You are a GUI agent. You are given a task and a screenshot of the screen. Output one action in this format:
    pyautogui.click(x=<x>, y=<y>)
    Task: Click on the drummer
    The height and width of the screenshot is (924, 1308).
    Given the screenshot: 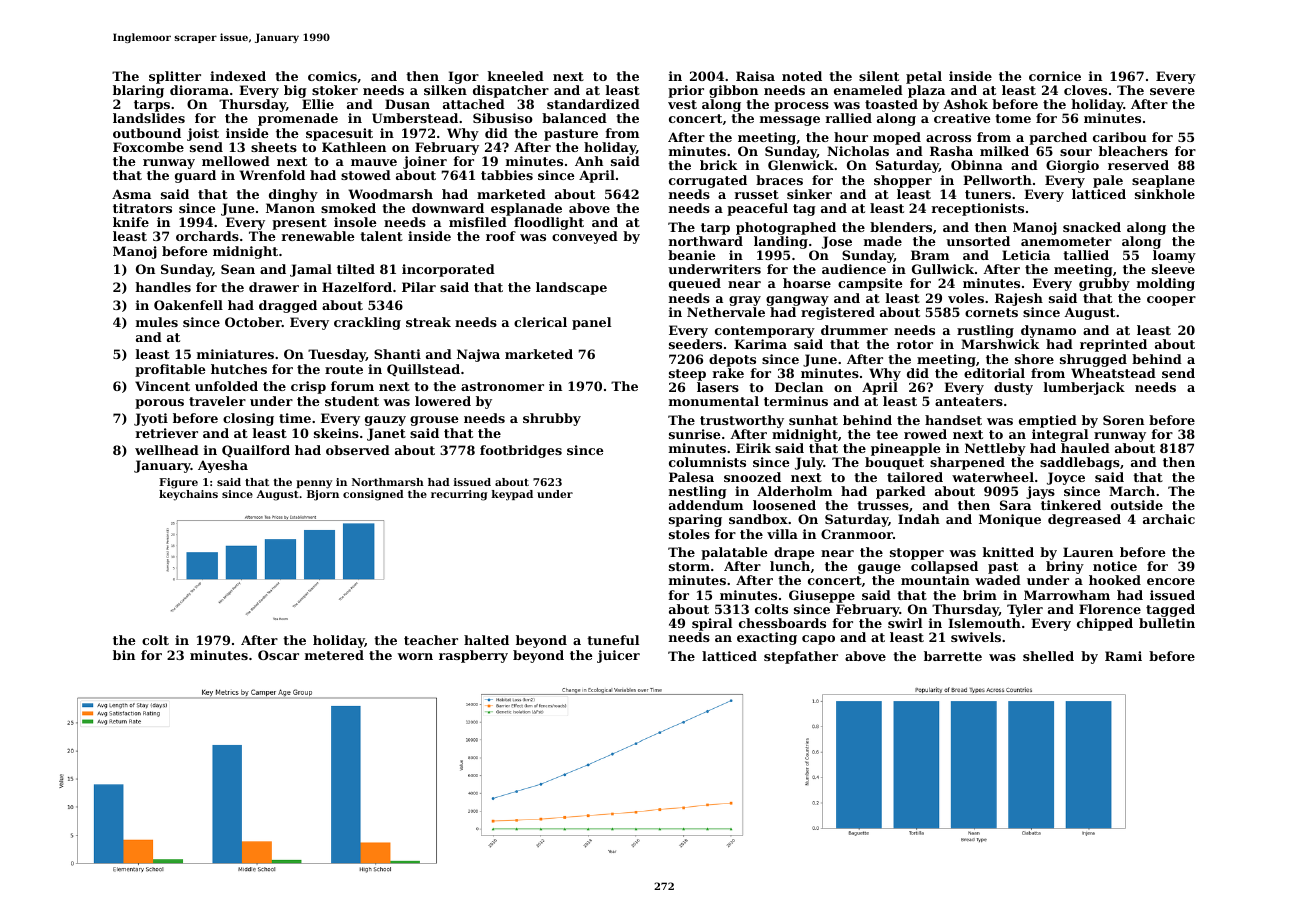 What is the action you would take?
    pyautogui.click(x=854, y=330)
